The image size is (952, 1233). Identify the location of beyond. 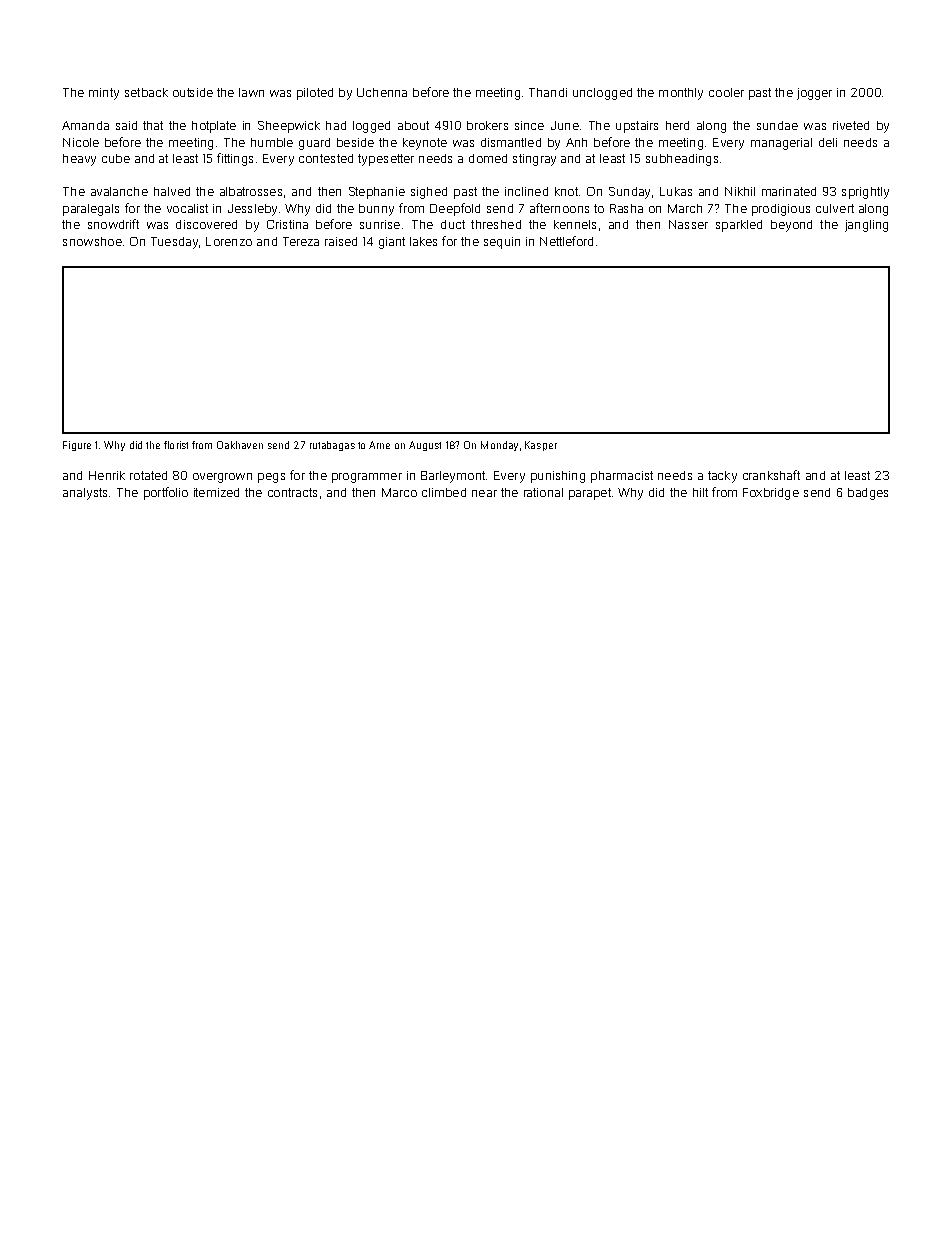
(791, 226).
